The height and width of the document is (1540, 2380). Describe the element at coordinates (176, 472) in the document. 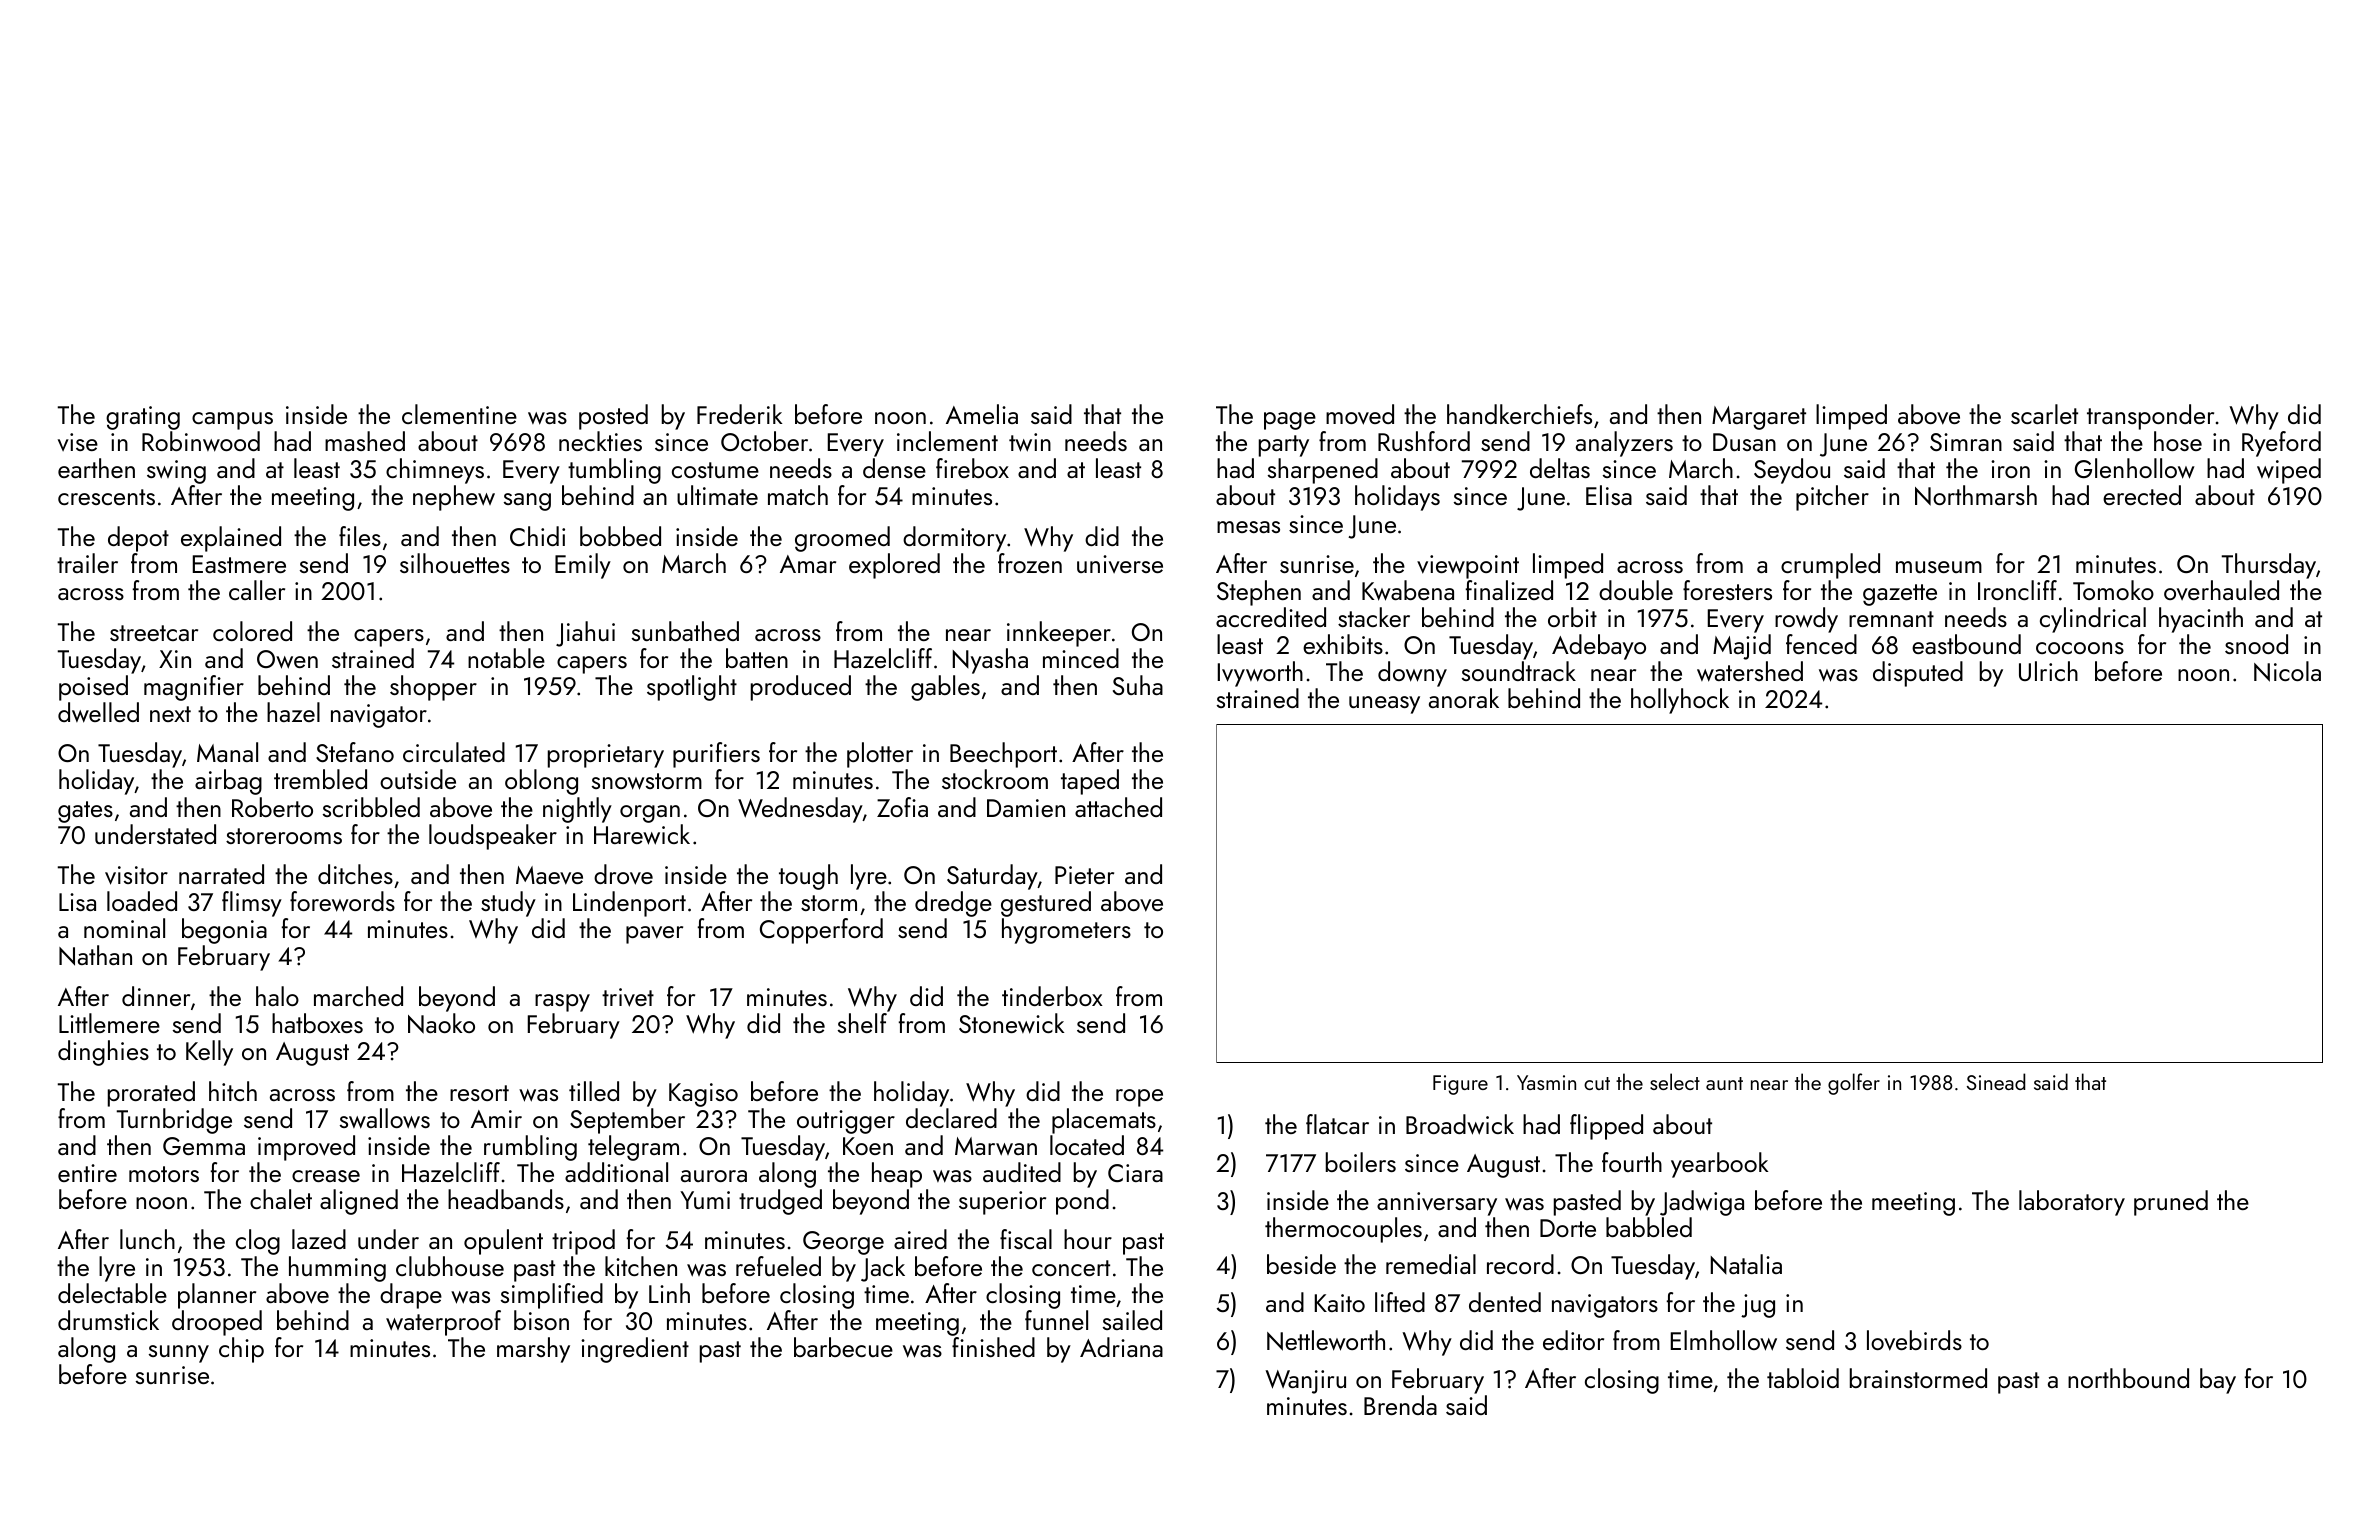

I see `swing` at that location.
